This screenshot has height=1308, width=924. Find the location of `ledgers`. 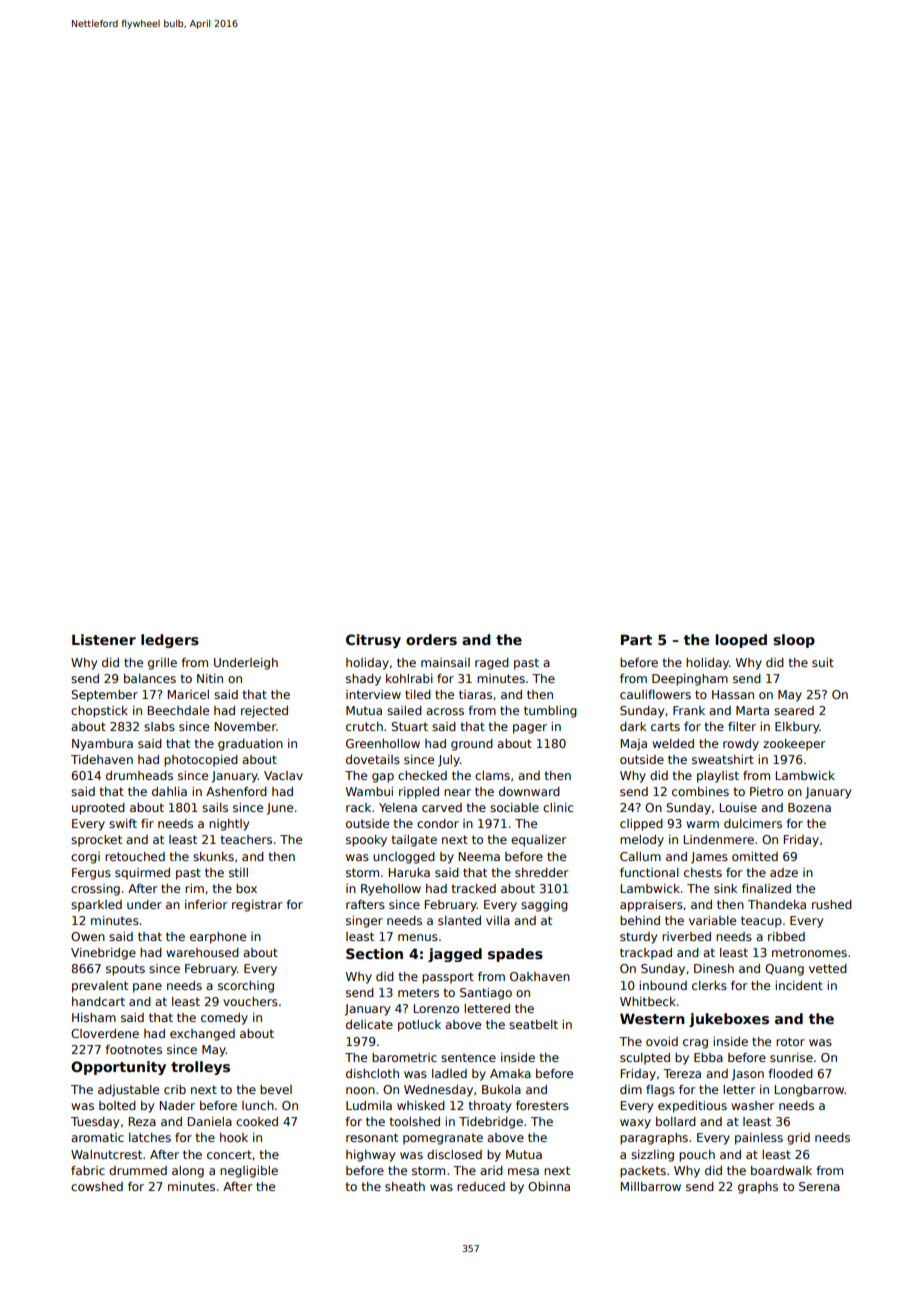

ledgers is located at coordinates (170, 641).
